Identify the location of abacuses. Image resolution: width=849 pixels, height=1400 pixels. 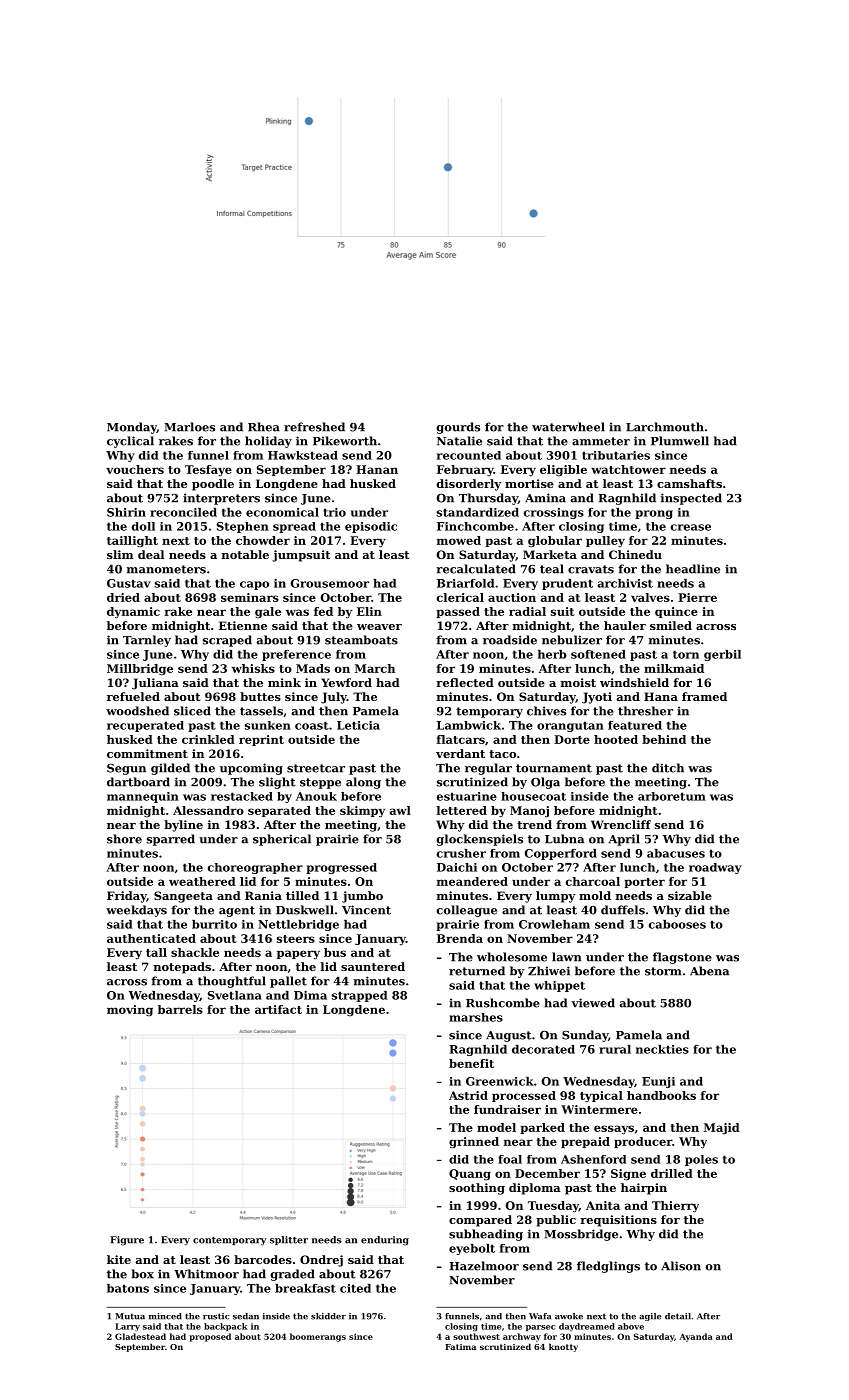
(676, 853).
